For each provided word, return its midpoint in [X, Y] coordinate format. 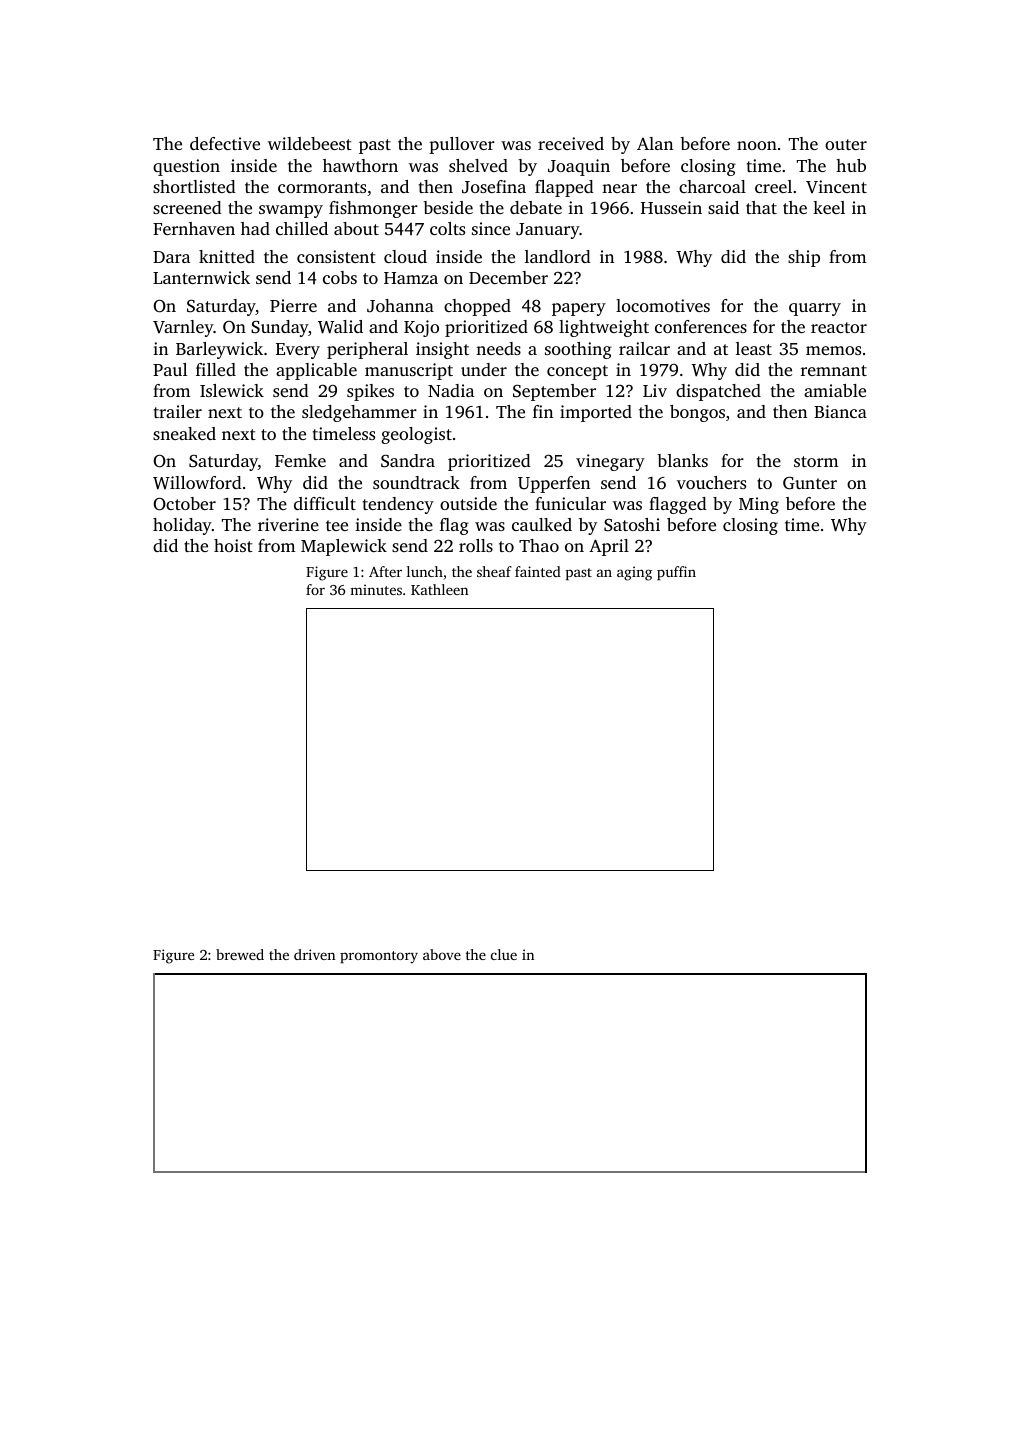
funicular [570, 503]
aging [634, 573]
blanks [682, 460]
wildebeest [310, 143]
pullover [462, 145]
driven [314, 954]
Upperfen [554, 484]
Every [298, 351]
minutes [376, 589]
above [442, 954]
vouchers [711, 482]
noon [757, 145]
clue [504, 954]
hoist [233, 545]
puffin [676, 573]
